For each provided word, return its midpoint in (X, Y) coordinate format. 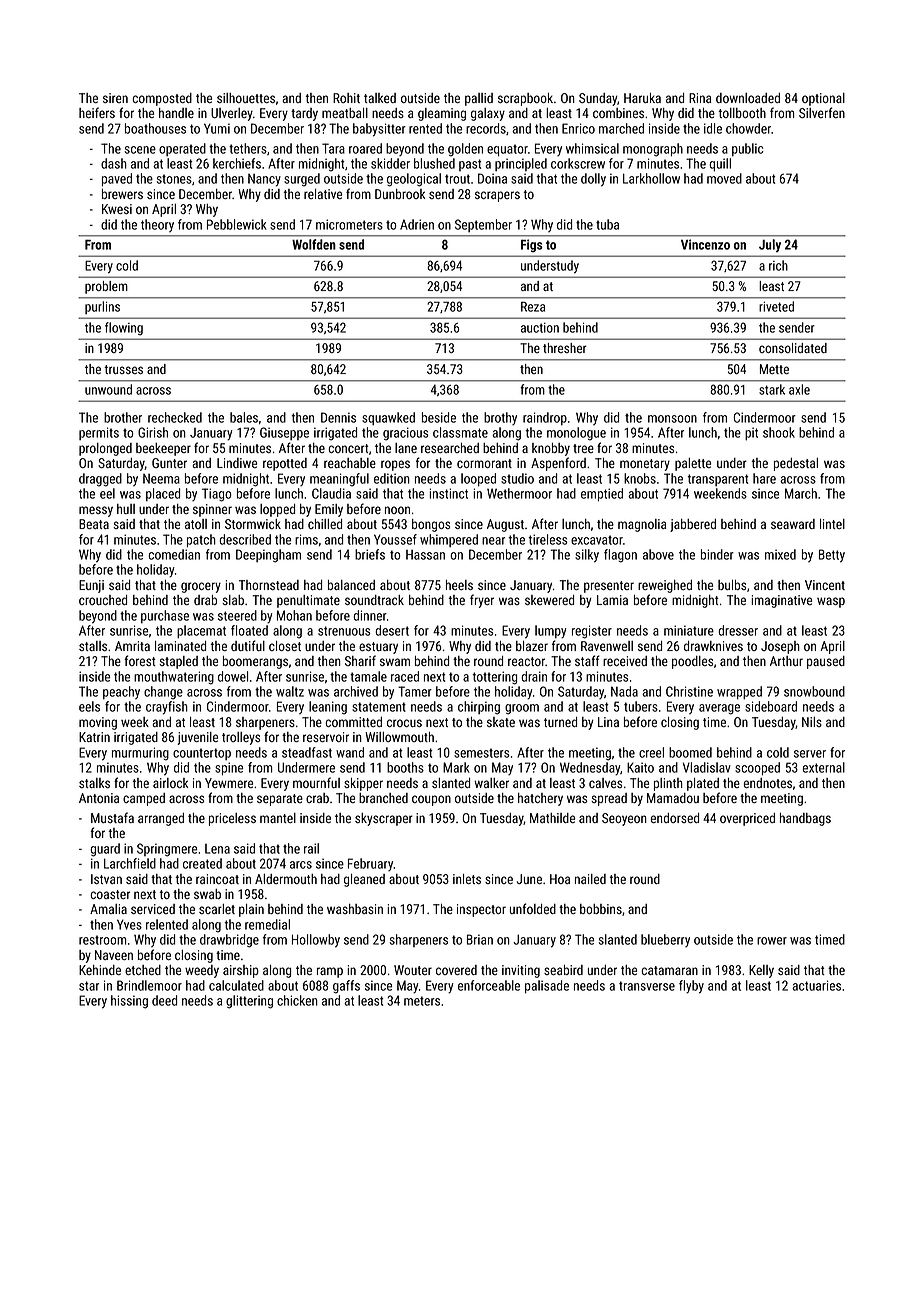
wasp (831, 602)
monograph (653, 150)
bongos (431, 525)
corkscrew (578, 163)
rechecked (175, 417)
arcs (301, 865)
